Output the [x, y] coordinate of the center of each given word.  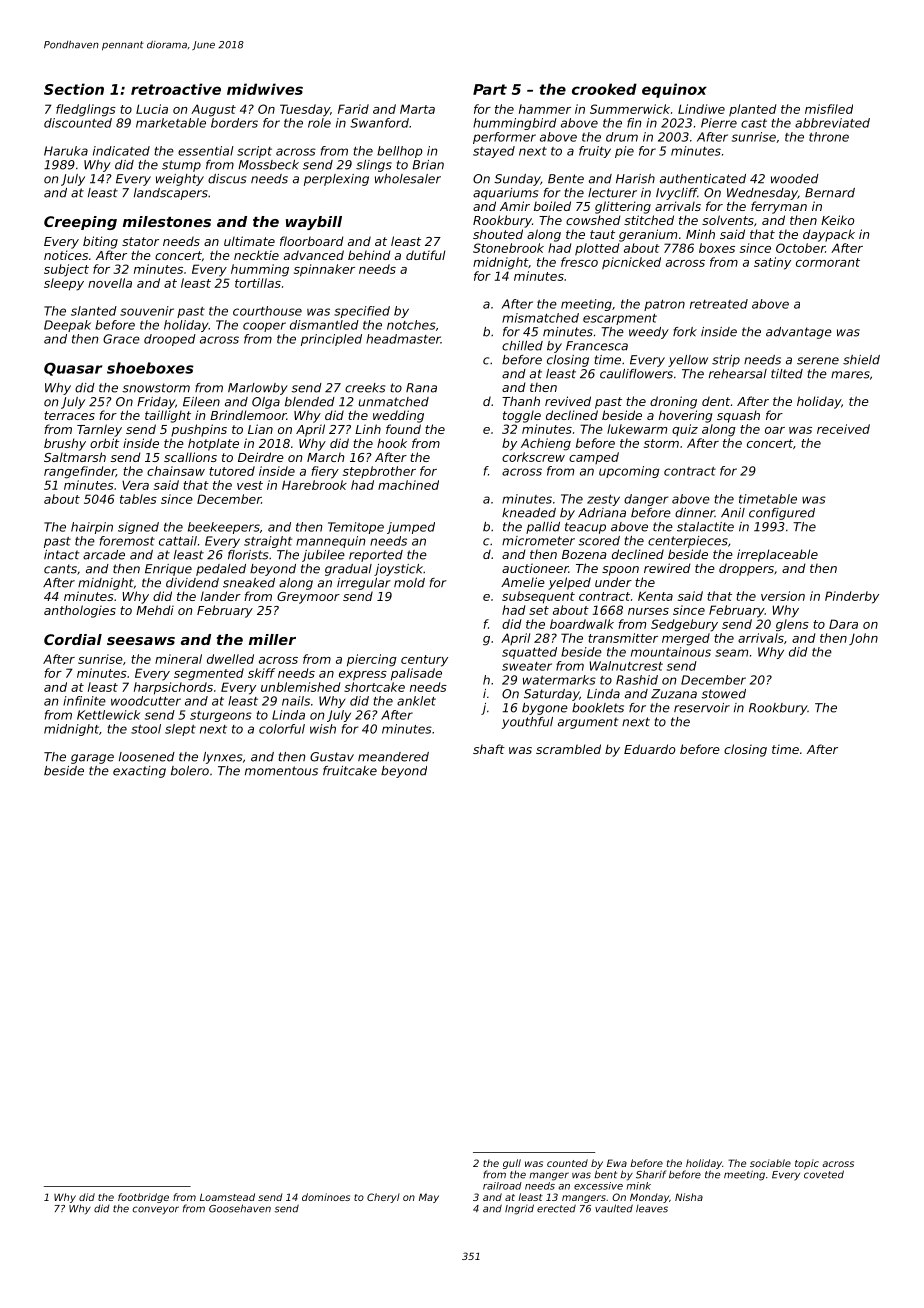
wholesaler [408, 179]
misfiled [829, 109]
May [429, 1198]
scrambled [568, 749]
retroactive [176, 89]
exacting [139, 772]
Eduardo [649, 749]
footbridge [143, 1198]
